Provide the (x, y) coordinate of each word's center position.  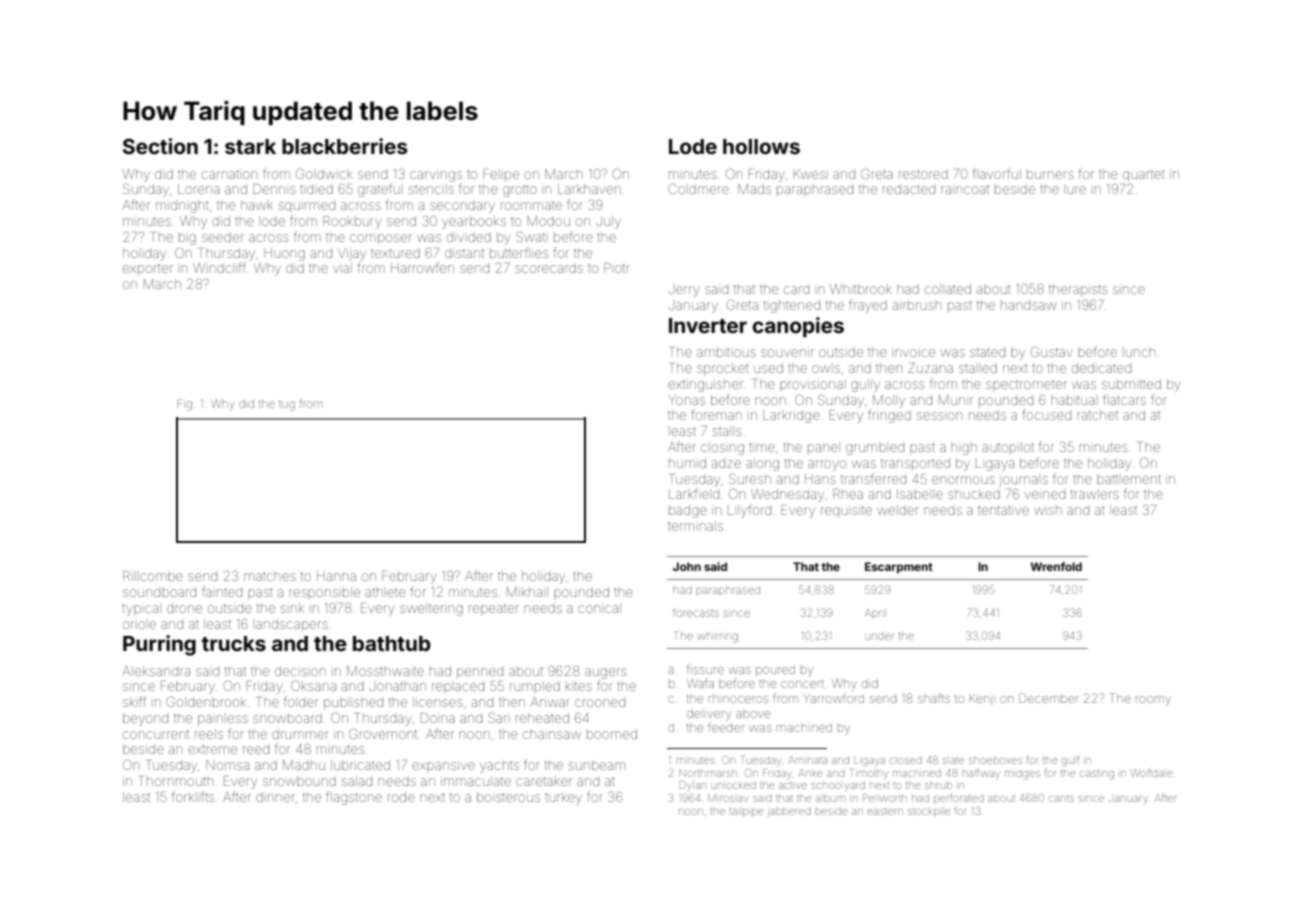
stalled (978, 368)
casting (1097, 775)
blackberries (344, 146)
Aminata (808, 760)
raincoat (965, 189)
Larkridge (791, 416)
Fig (185, 405)
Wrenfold (1056, 566)
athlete (385, 592)
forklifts (193, 796)
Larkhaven (589, 189)
